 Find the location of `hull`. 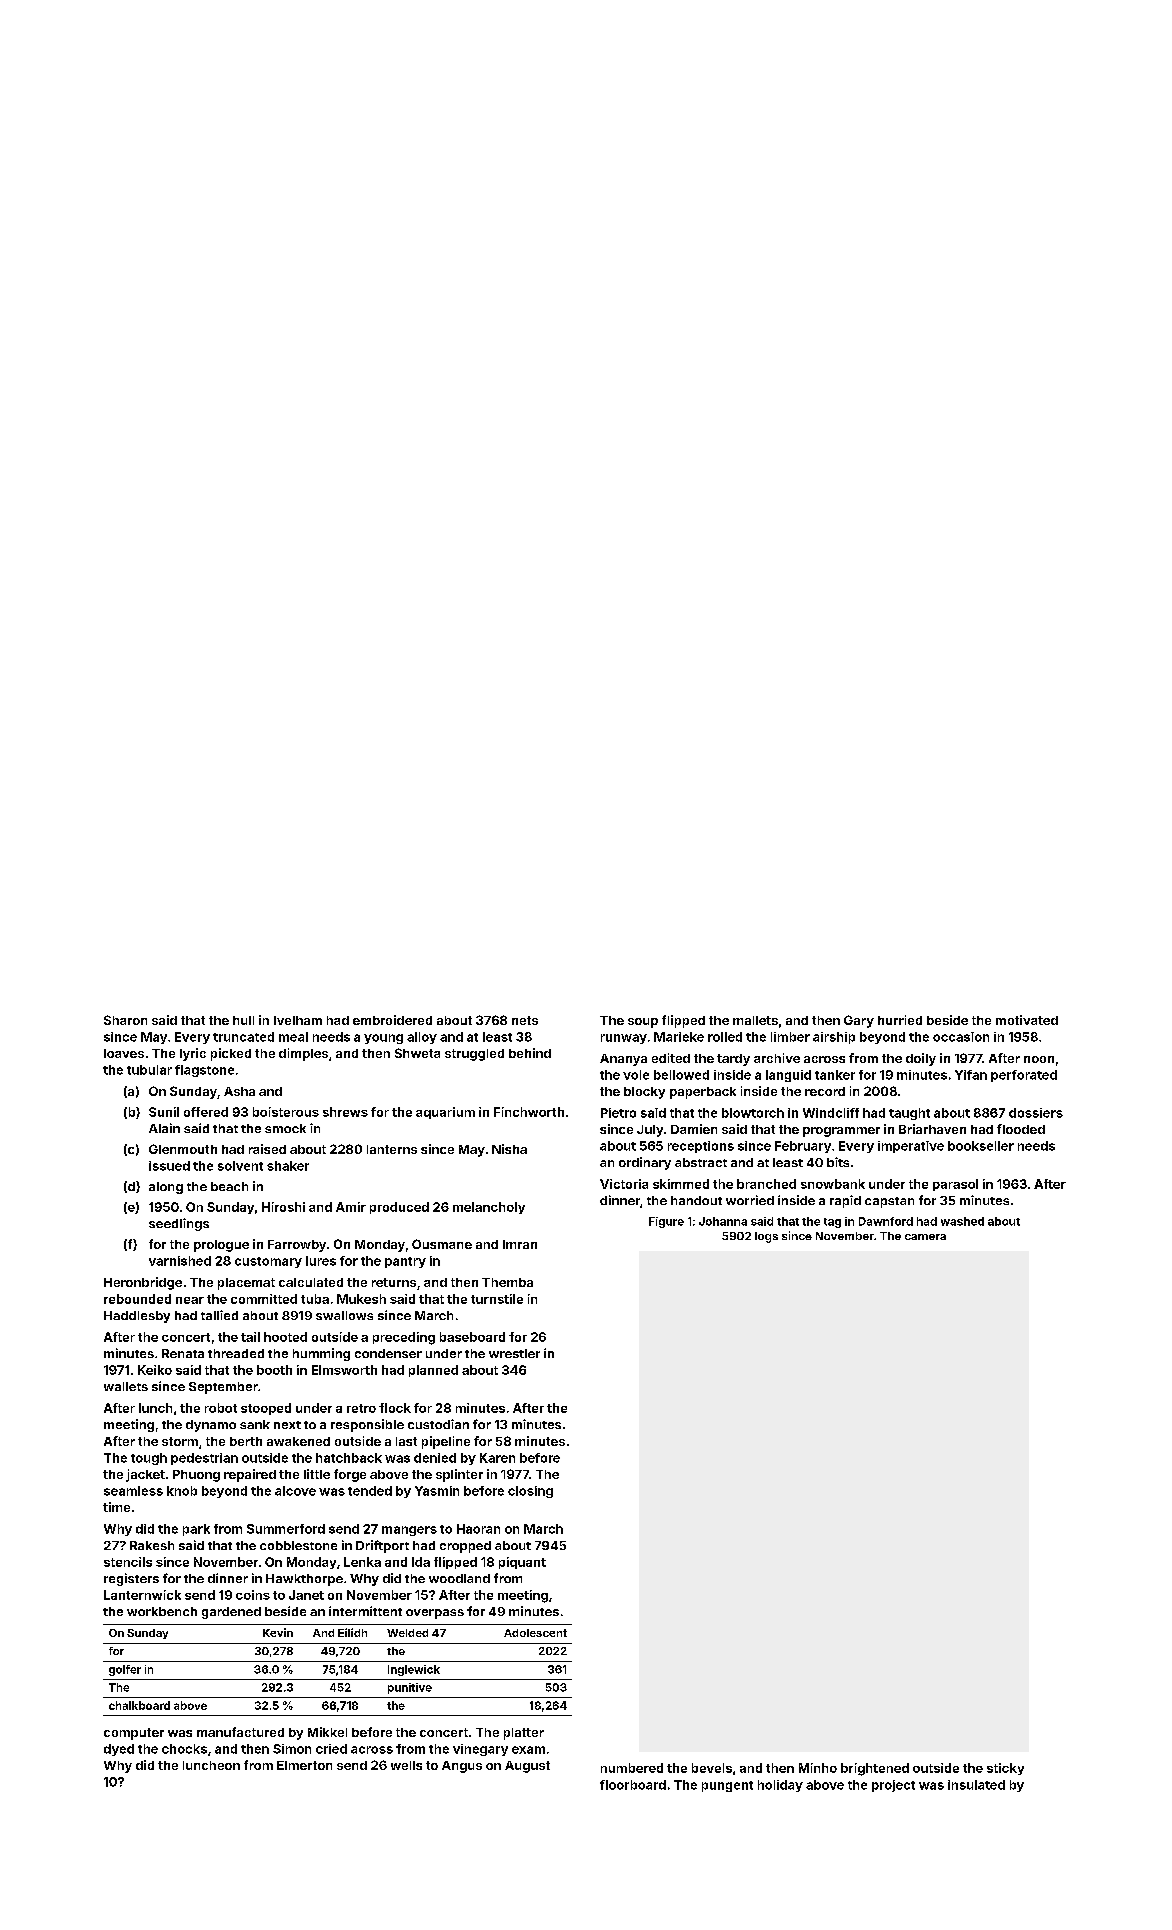

hull is located at coordinates (243, 1020).
